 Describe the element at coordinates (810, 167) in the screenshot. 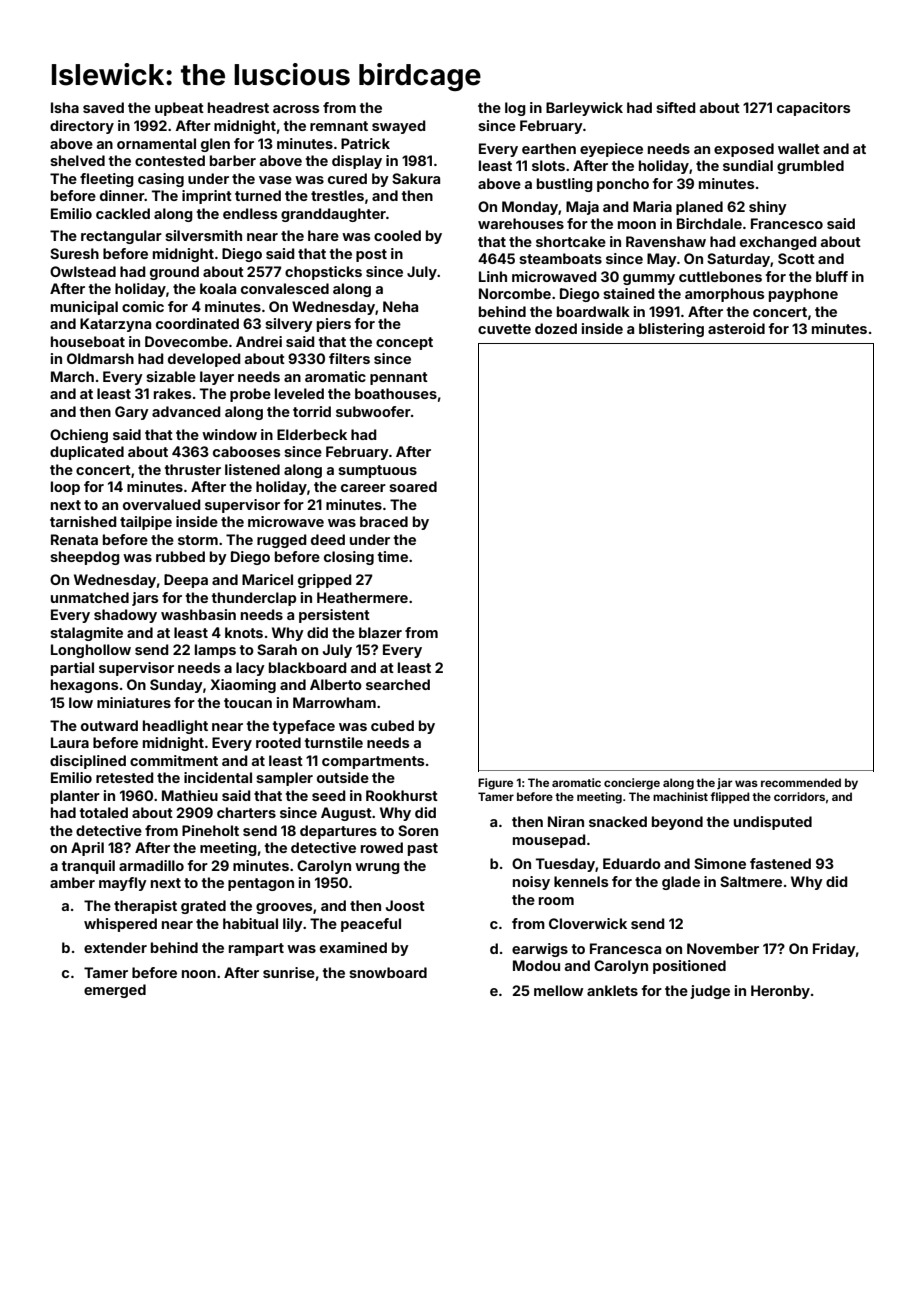

I see `grumbled` at that location.
